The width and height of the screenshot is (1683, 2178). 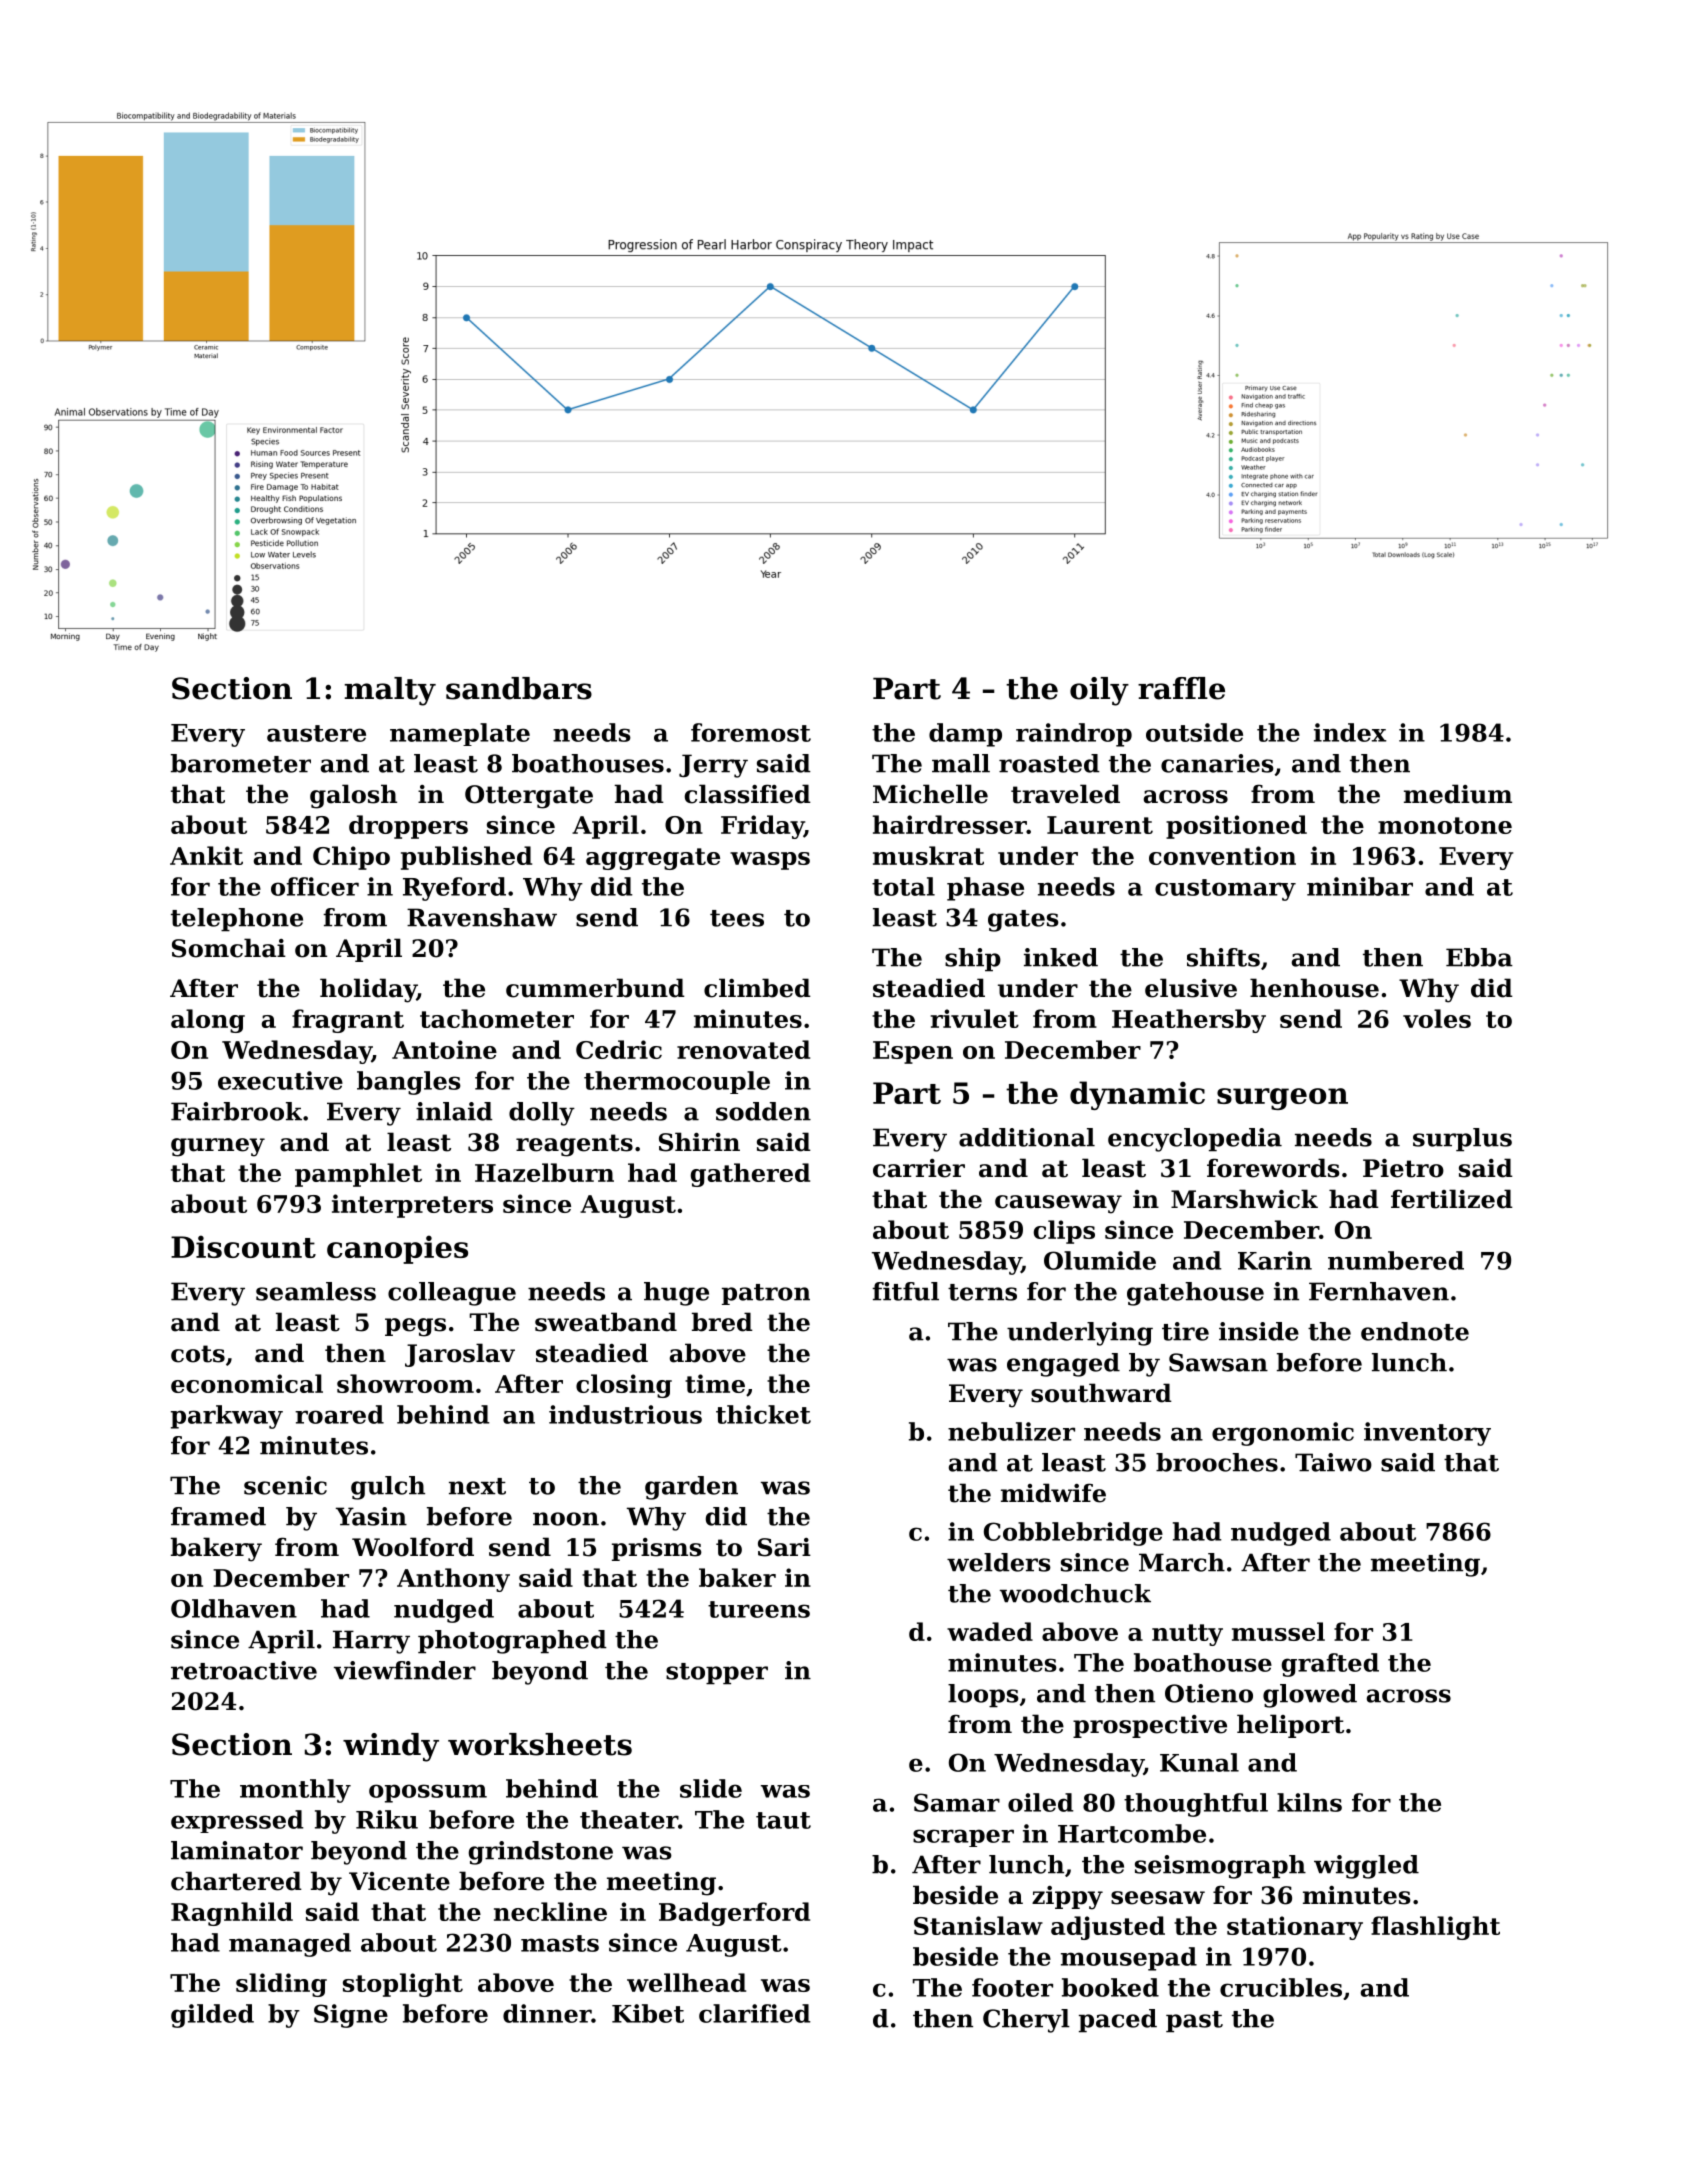 I want to click on Cheryl, so click(x=1026, y=2021).
